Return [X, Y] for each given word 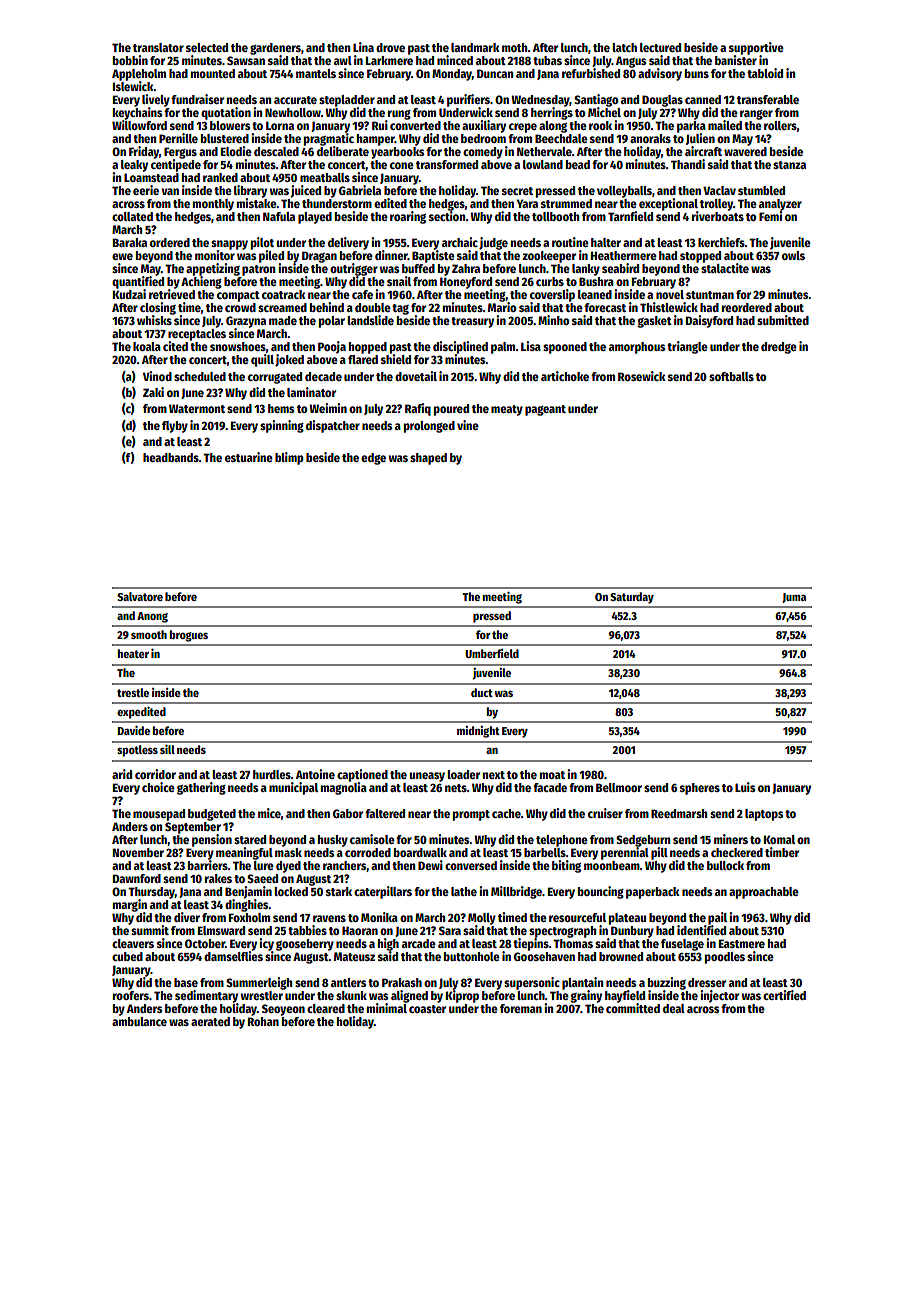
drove [390, 47]
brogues [188, 636]
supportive [756, 48]
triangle [687, 347]
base [186, 982]
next [494, 775]
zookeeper [549, 257]
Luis [745, 787]
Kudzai [129, 294]
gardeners [275, 49]
